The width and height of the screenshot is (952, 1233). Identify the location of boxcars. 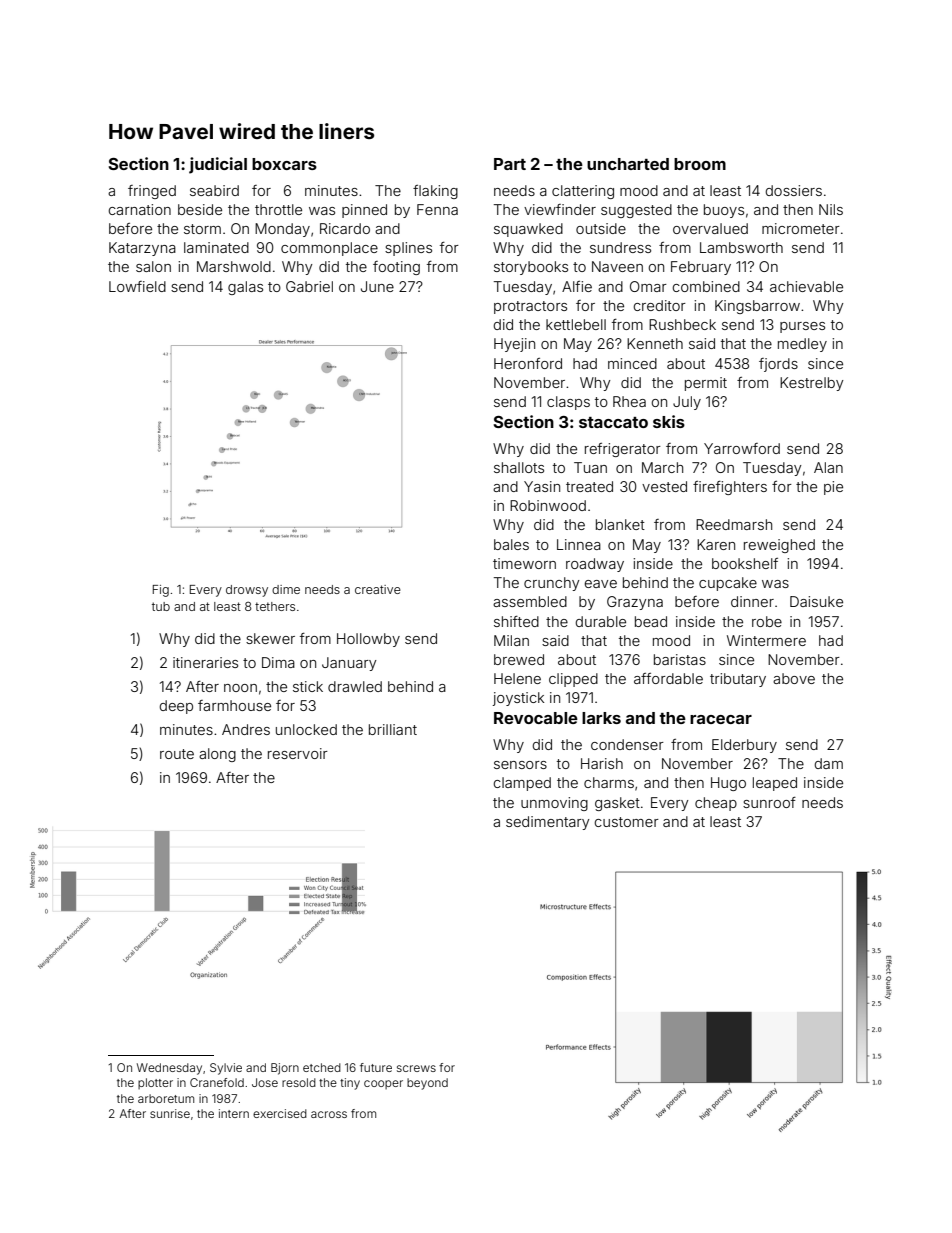
(284, 164).
